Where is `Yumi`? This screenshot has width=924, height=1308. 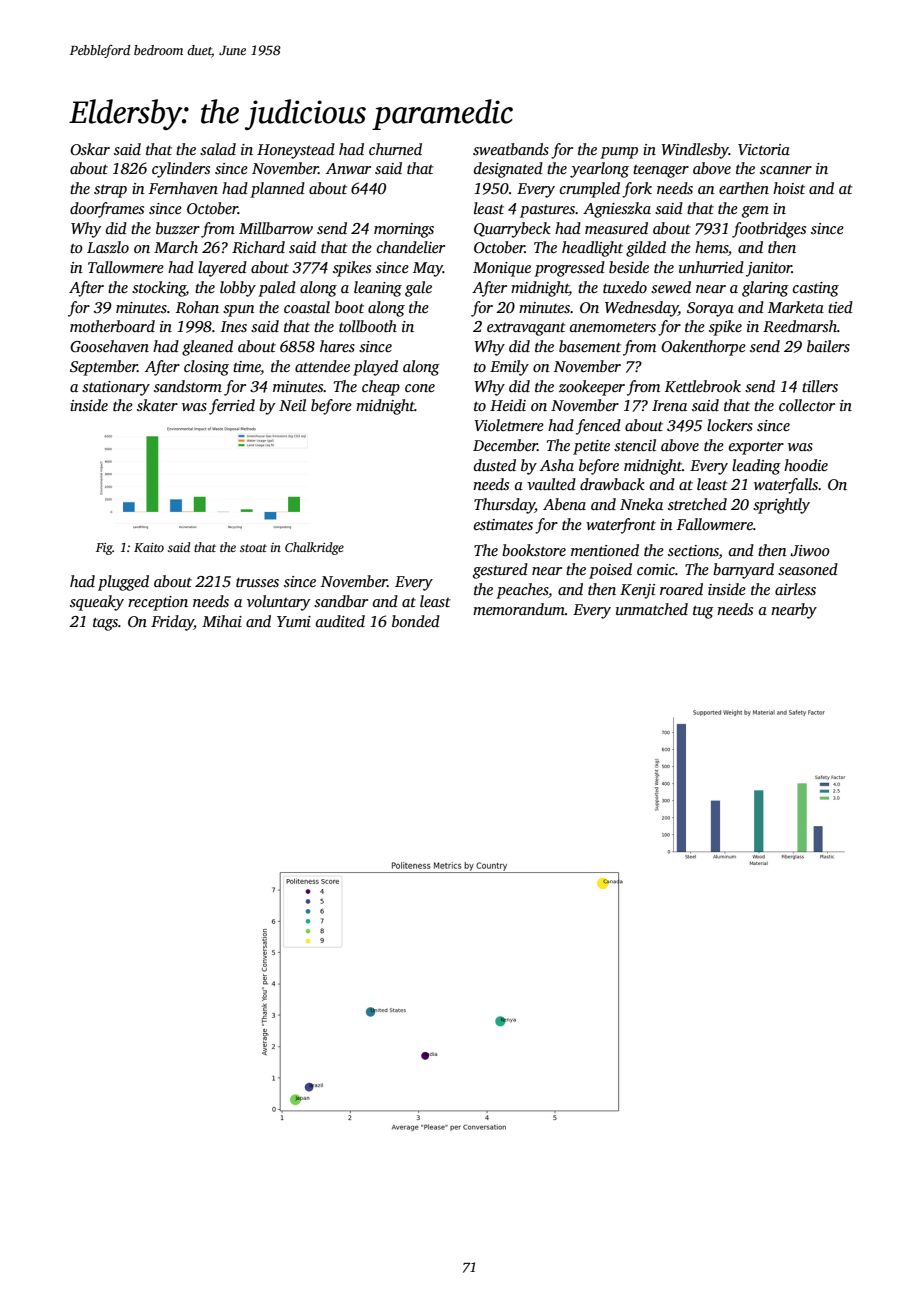
Yumi is located at coordinates (294, 621).
